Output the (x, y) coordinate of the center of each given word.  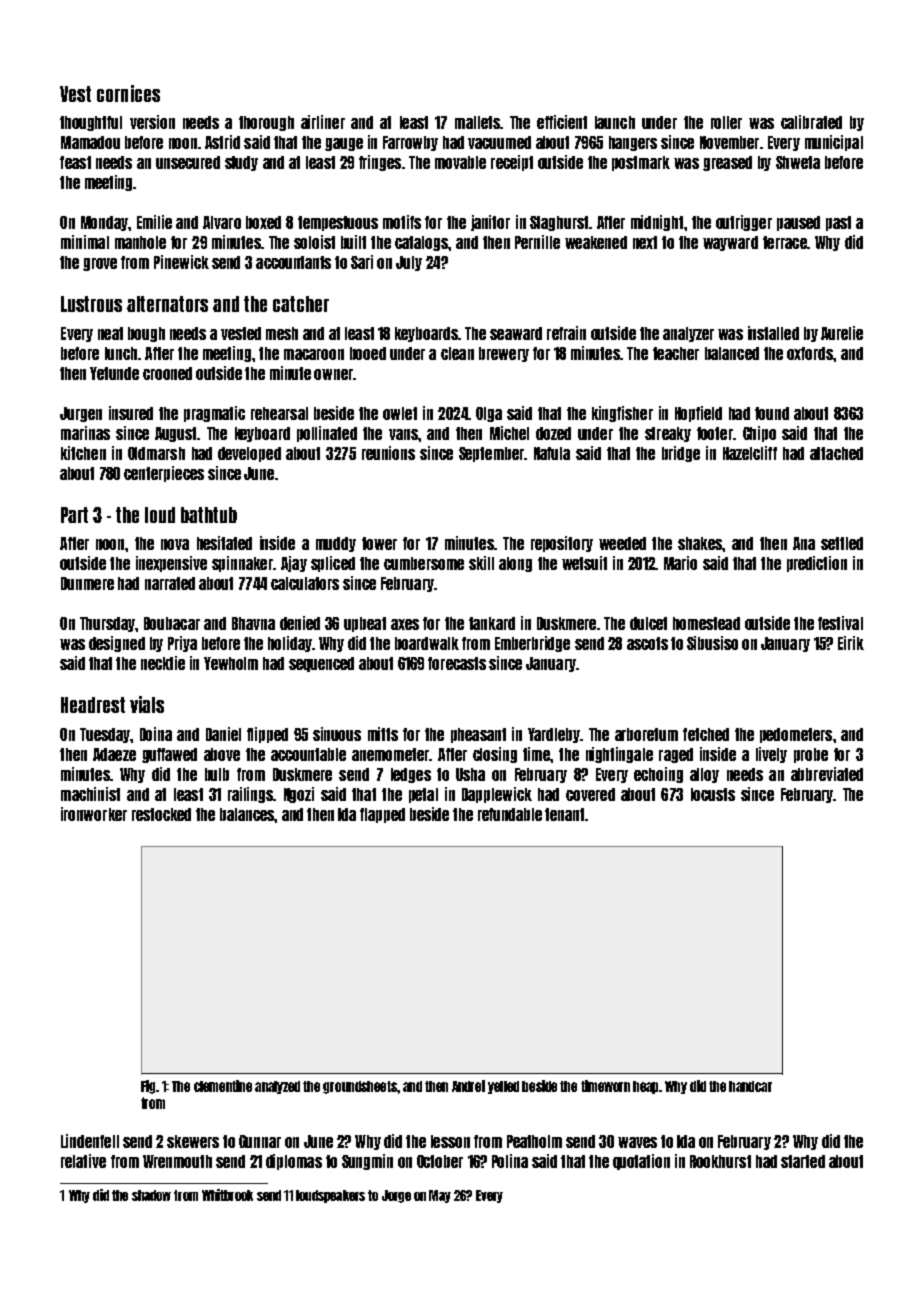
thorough (266, 123)
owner (333, 374)
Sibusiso (712, 643)
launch (615, 122)
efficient (562, 122)
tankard (492, 623)
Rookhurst (720, 1161)
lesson (450, 1141)
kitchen (83, 453)
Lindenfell (90, 1141)
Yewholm (231, 663)
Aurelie (842, 333)
